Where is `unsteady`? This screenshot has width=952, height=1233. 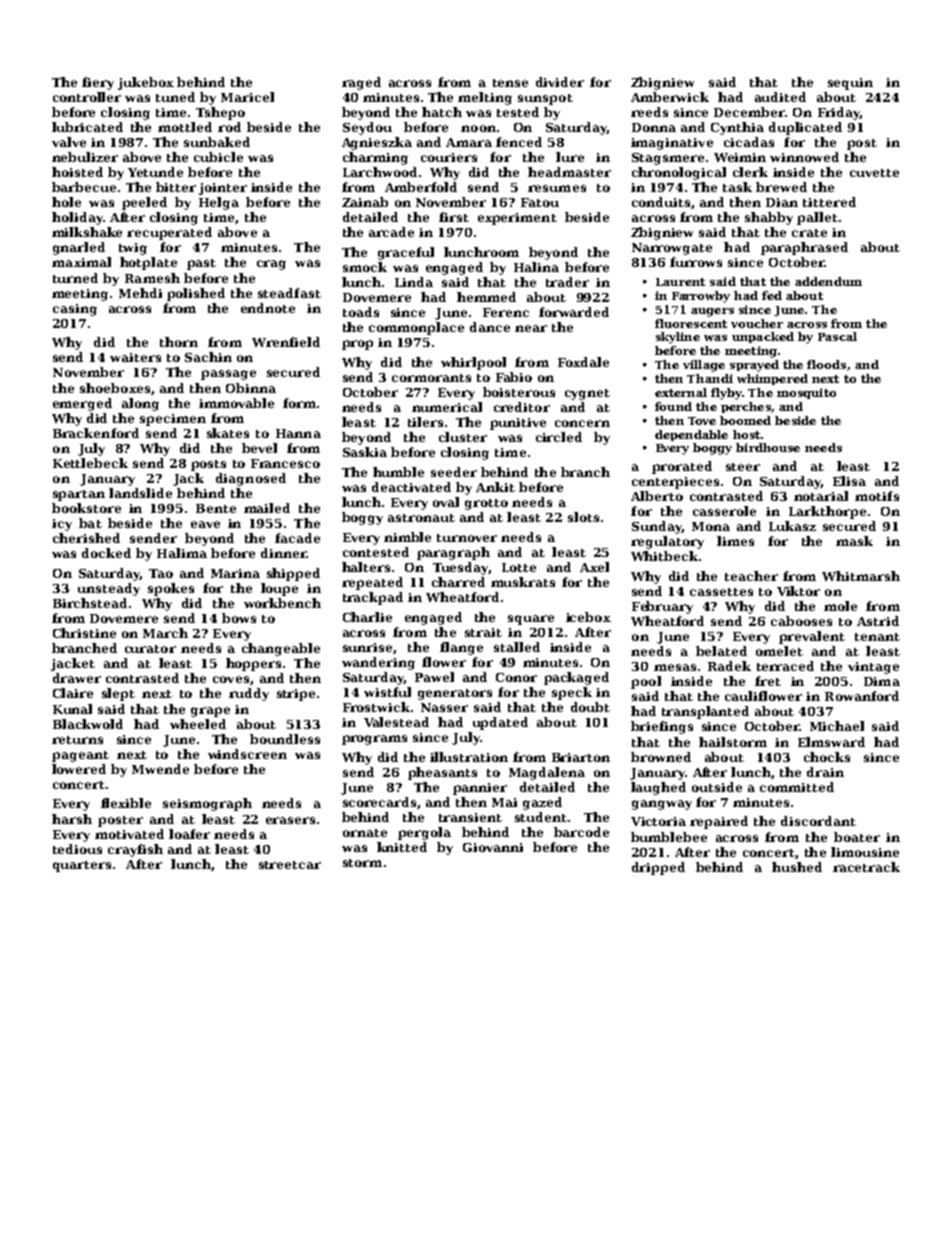 unsteady is located at coordinates (109, 589).
